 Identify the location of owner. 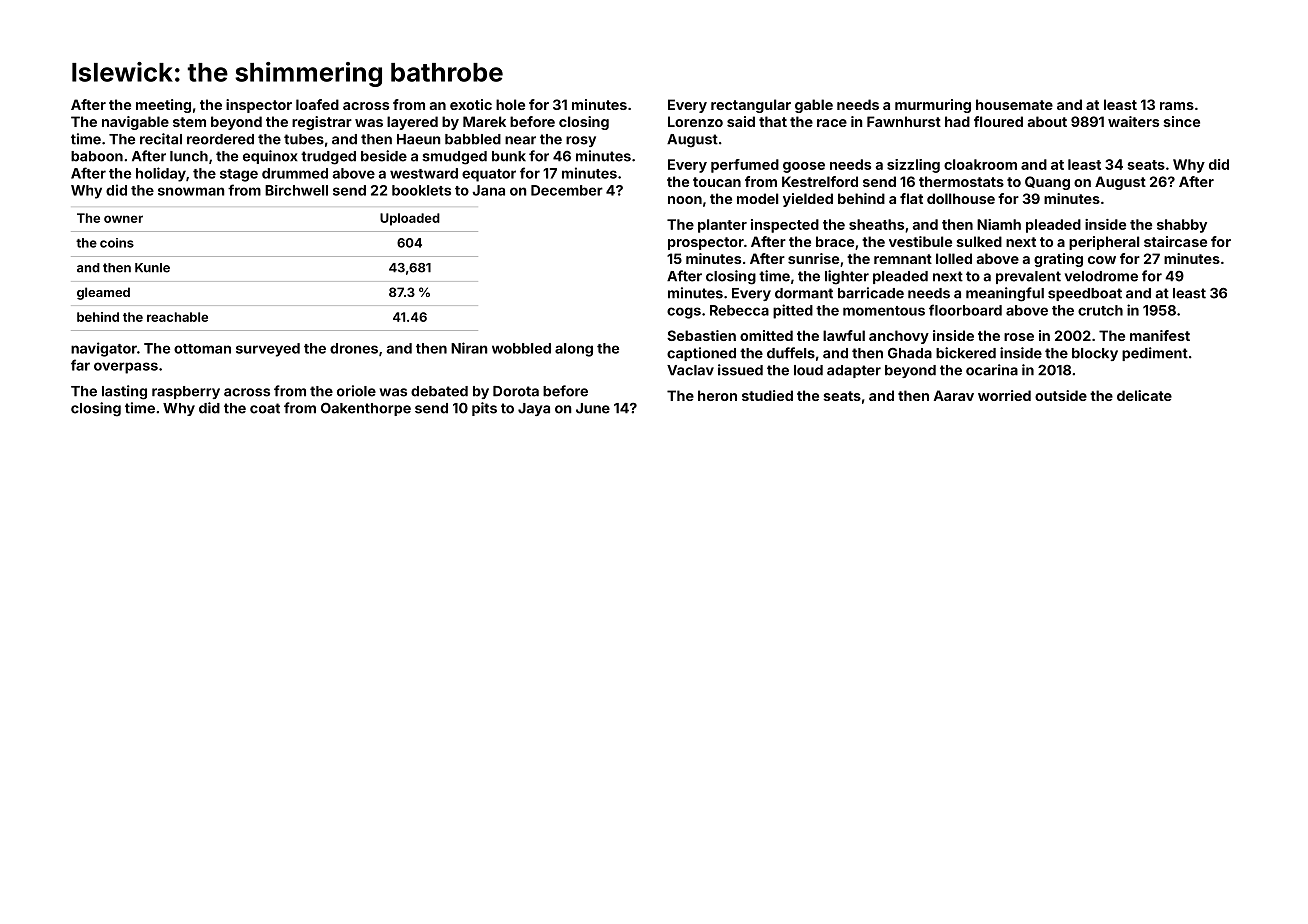
(123, 219).
